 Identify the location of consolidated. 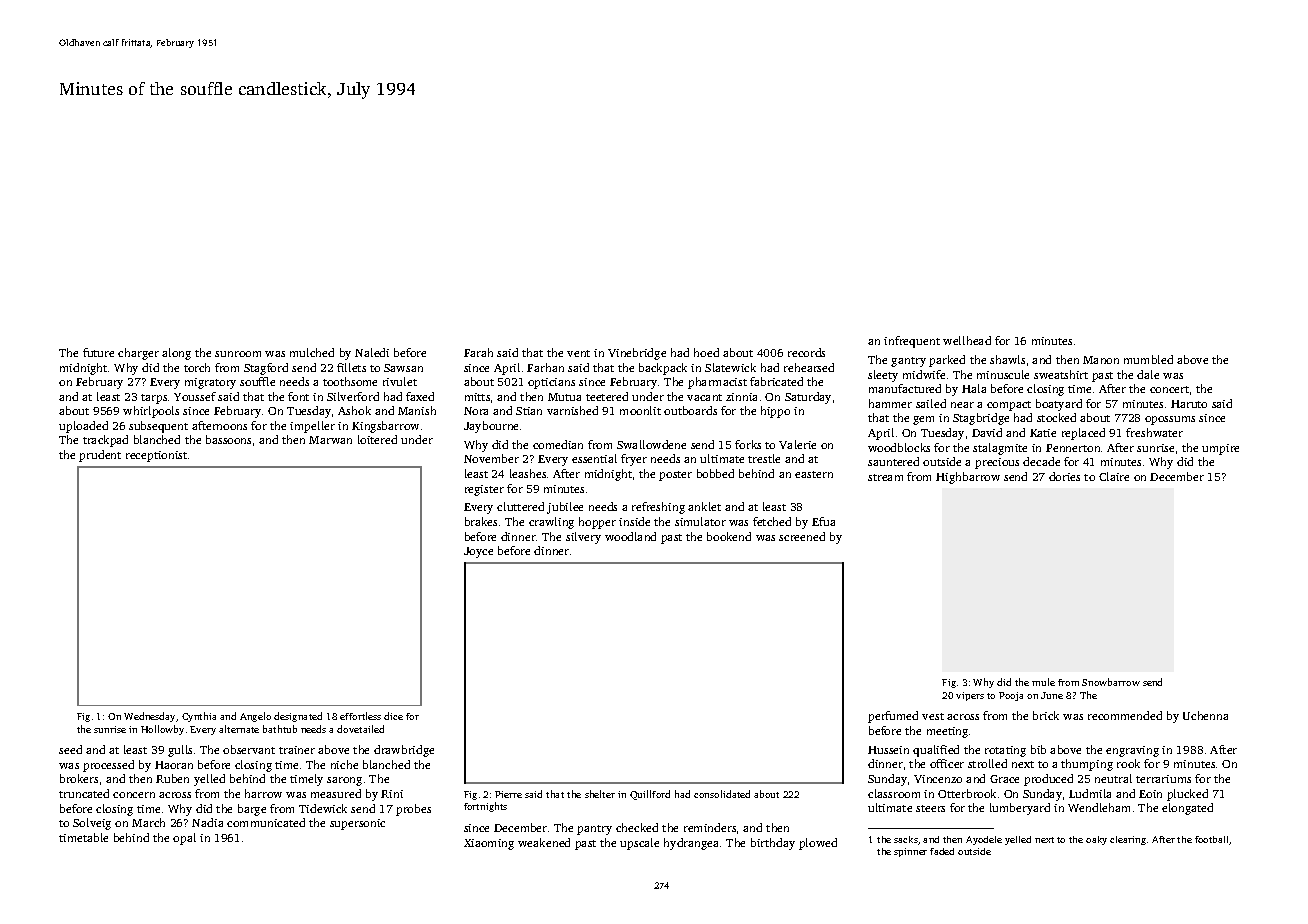
(722, 794).
